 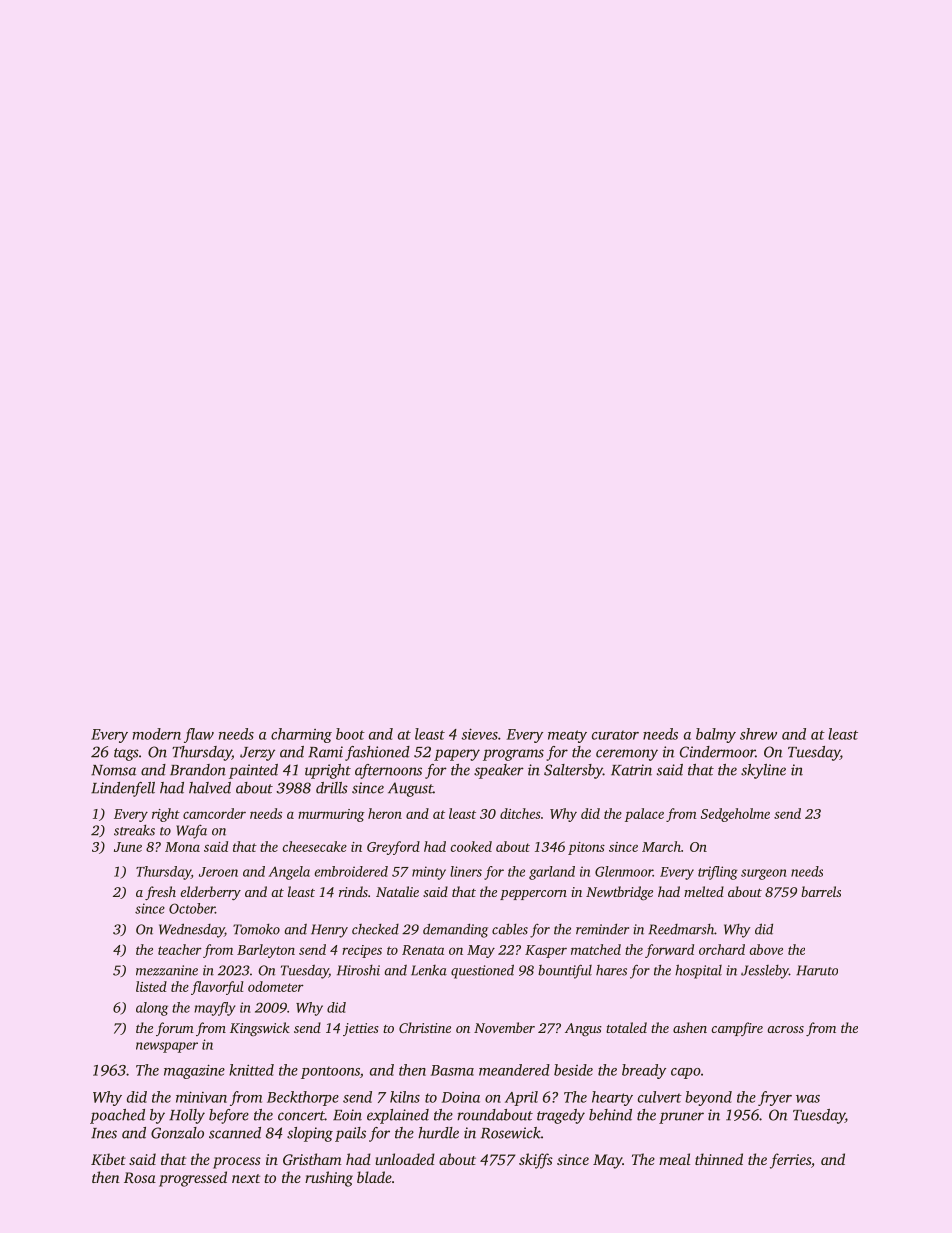 I want to click on skyline, so click(x=763, y=771).
